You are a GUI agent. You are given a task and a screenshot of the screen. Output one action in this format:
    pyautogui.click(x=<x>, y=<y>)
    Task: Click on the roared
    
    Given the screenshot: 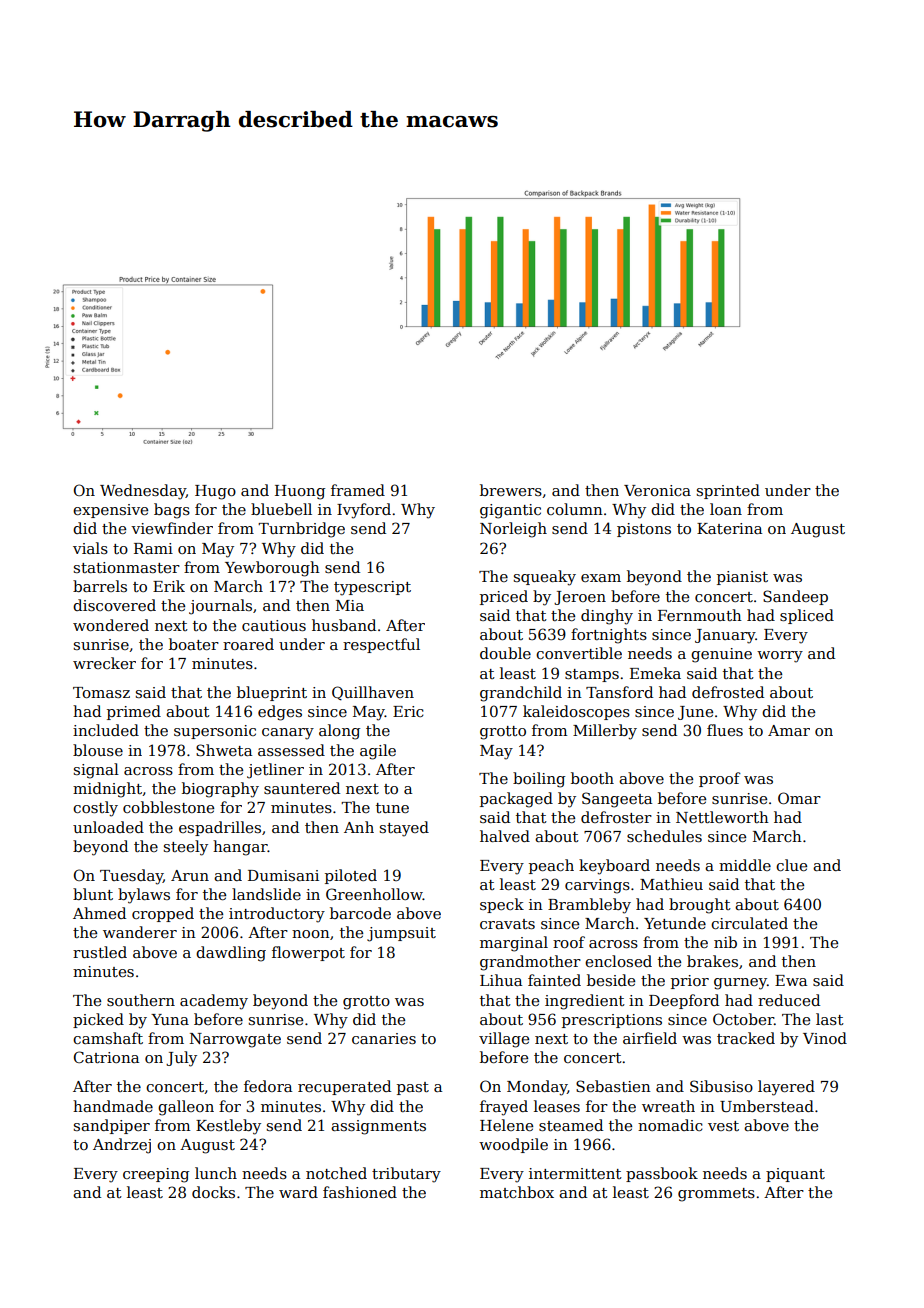 What is the action you would take?
    pyautogui.click(x=248, y=644)
